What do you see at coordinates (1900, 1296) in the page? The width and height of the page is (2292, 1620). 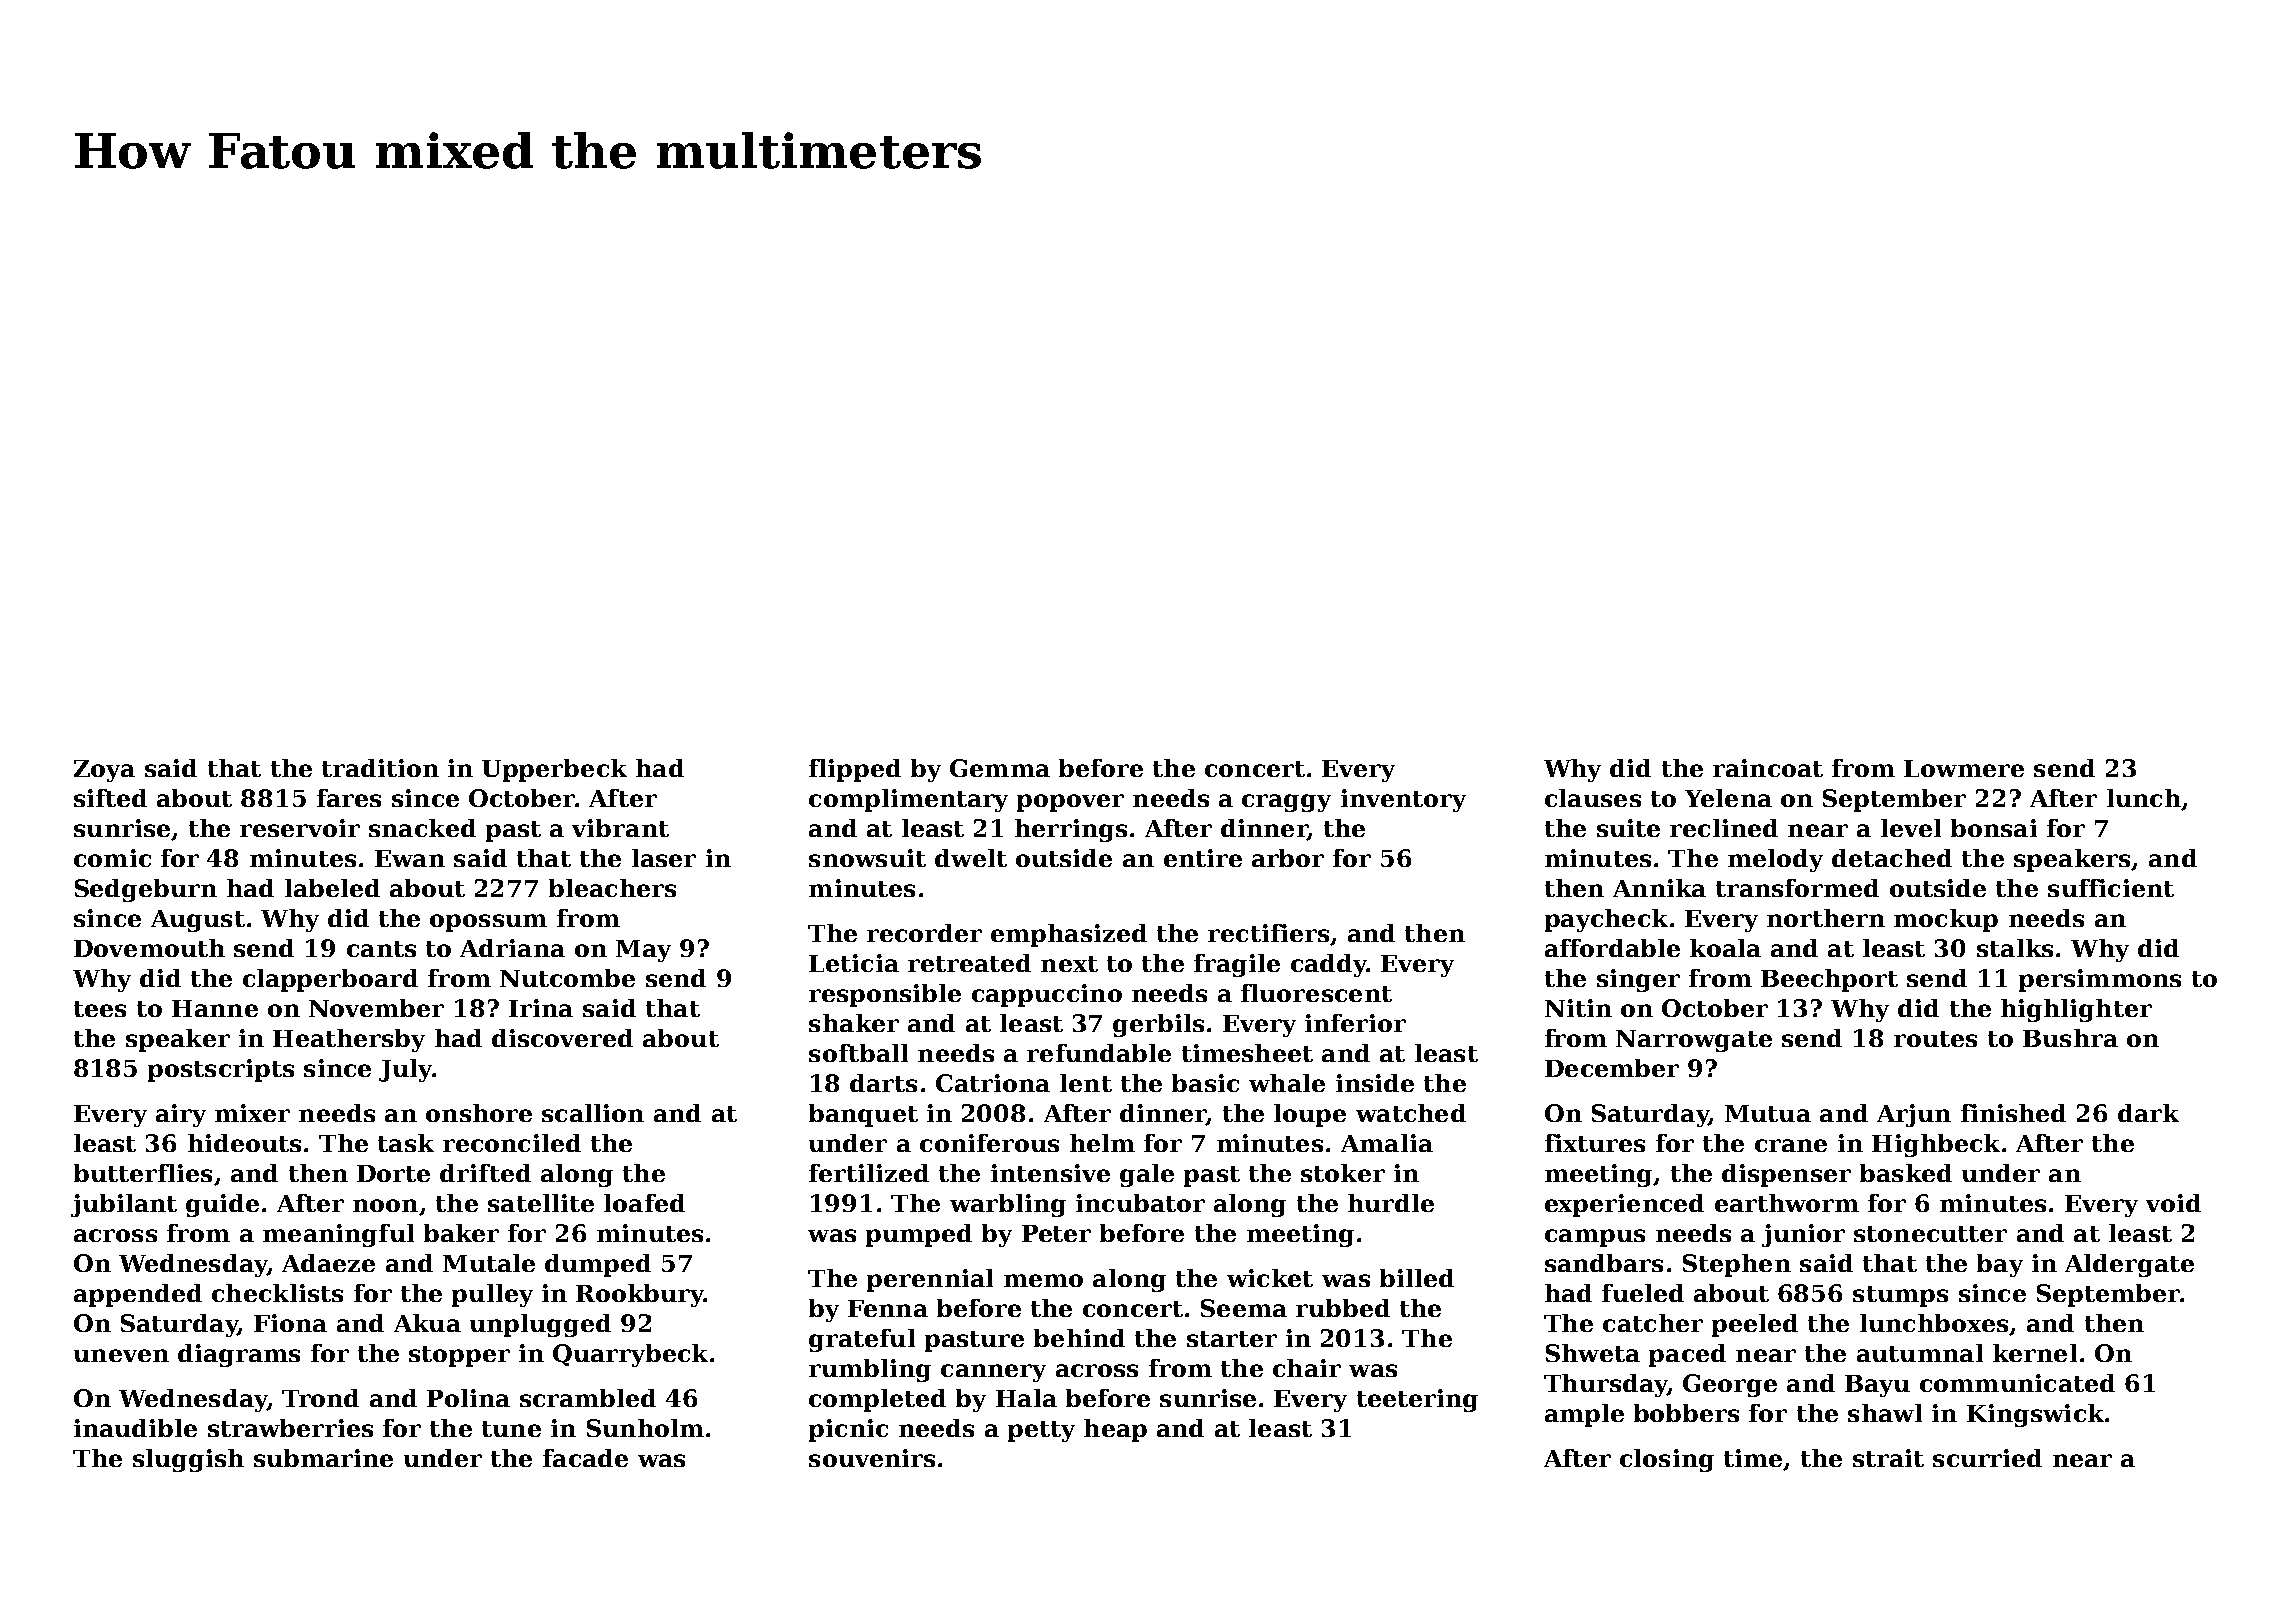 I see `stumps` at bounding box center [1900, 1296].
